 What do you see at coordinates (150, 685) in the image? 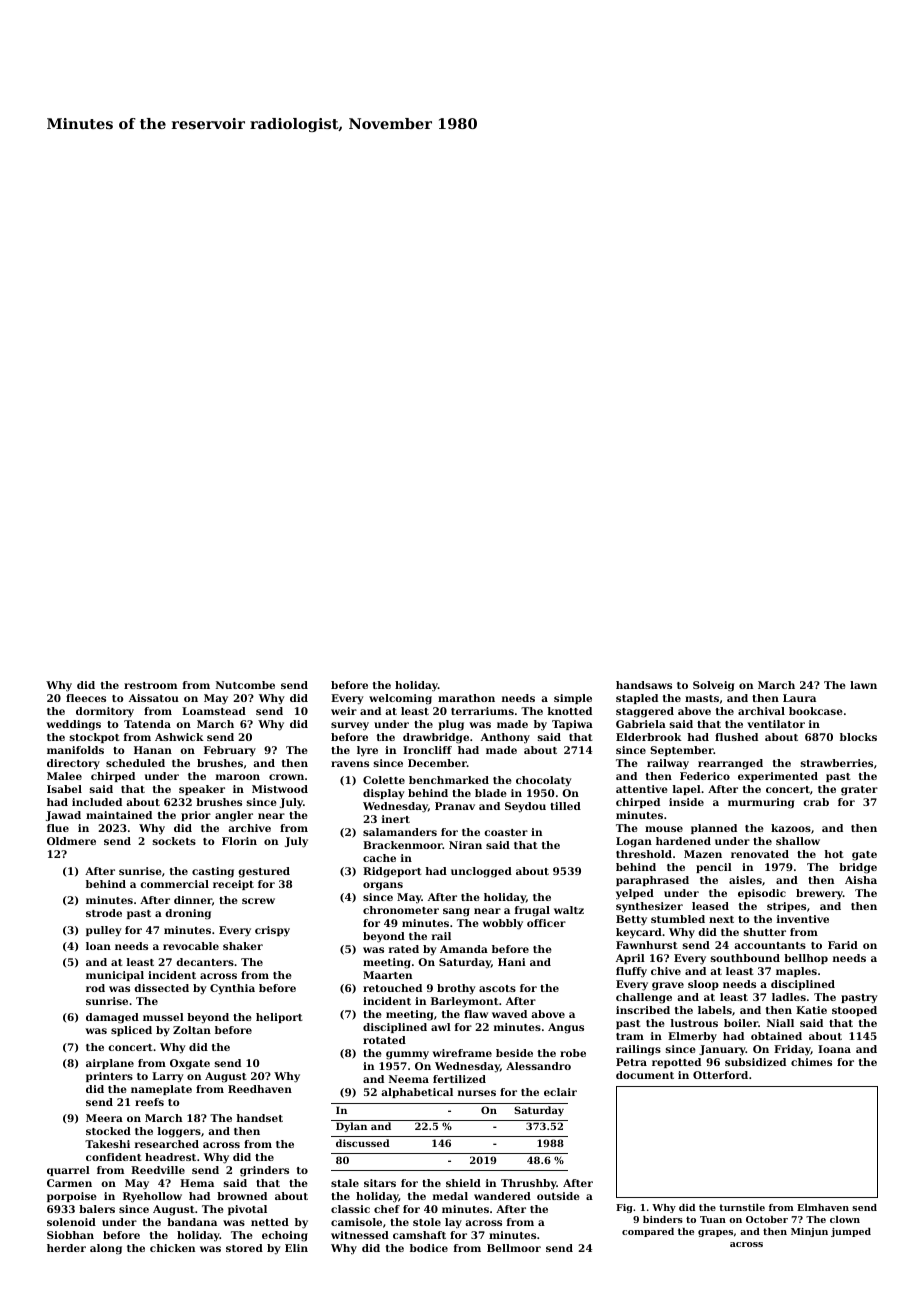
I see `restroom` at bounding box center [150, 685].
